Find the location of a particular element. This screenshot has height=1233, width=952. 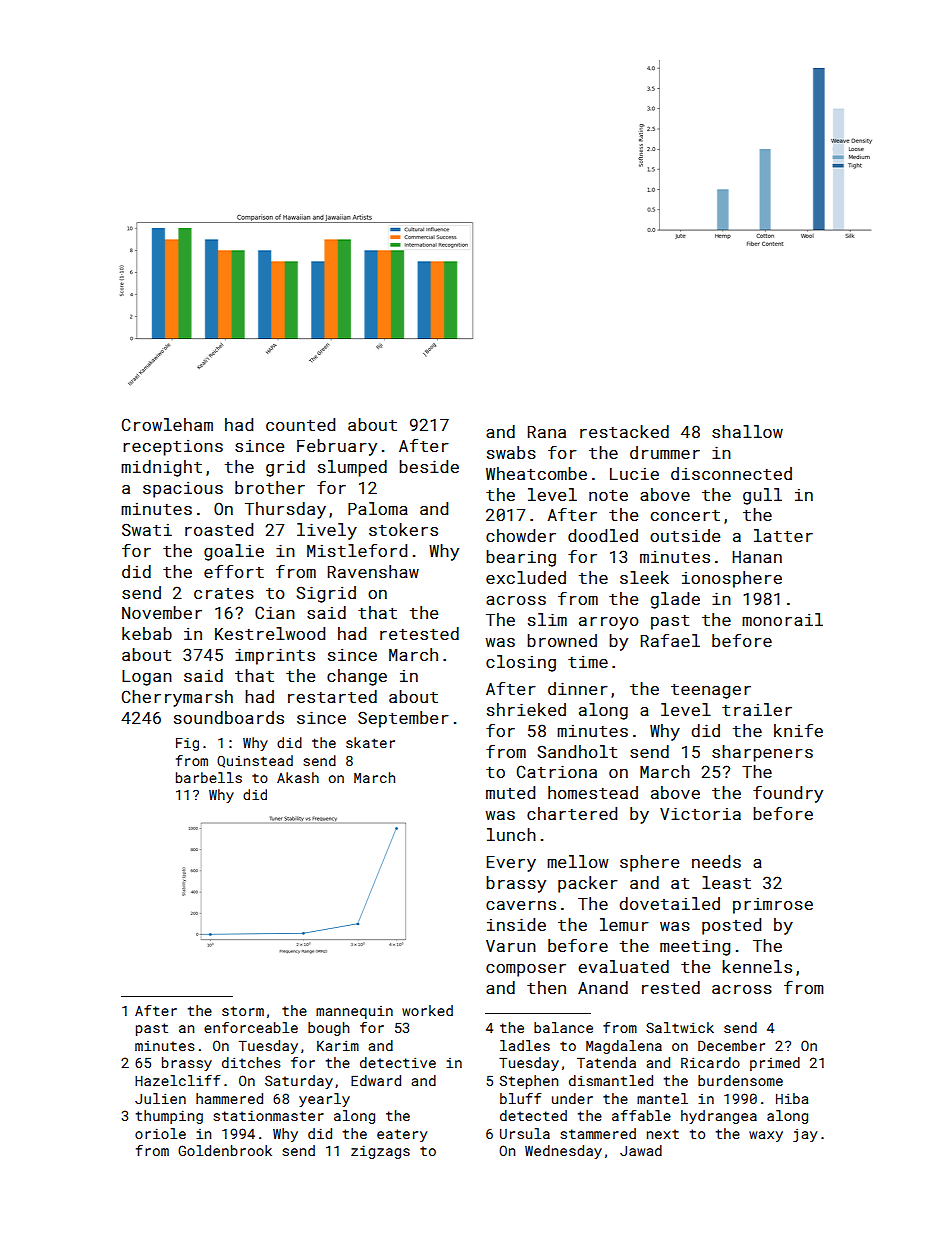

barbells is located at coordinates (209, 777).
